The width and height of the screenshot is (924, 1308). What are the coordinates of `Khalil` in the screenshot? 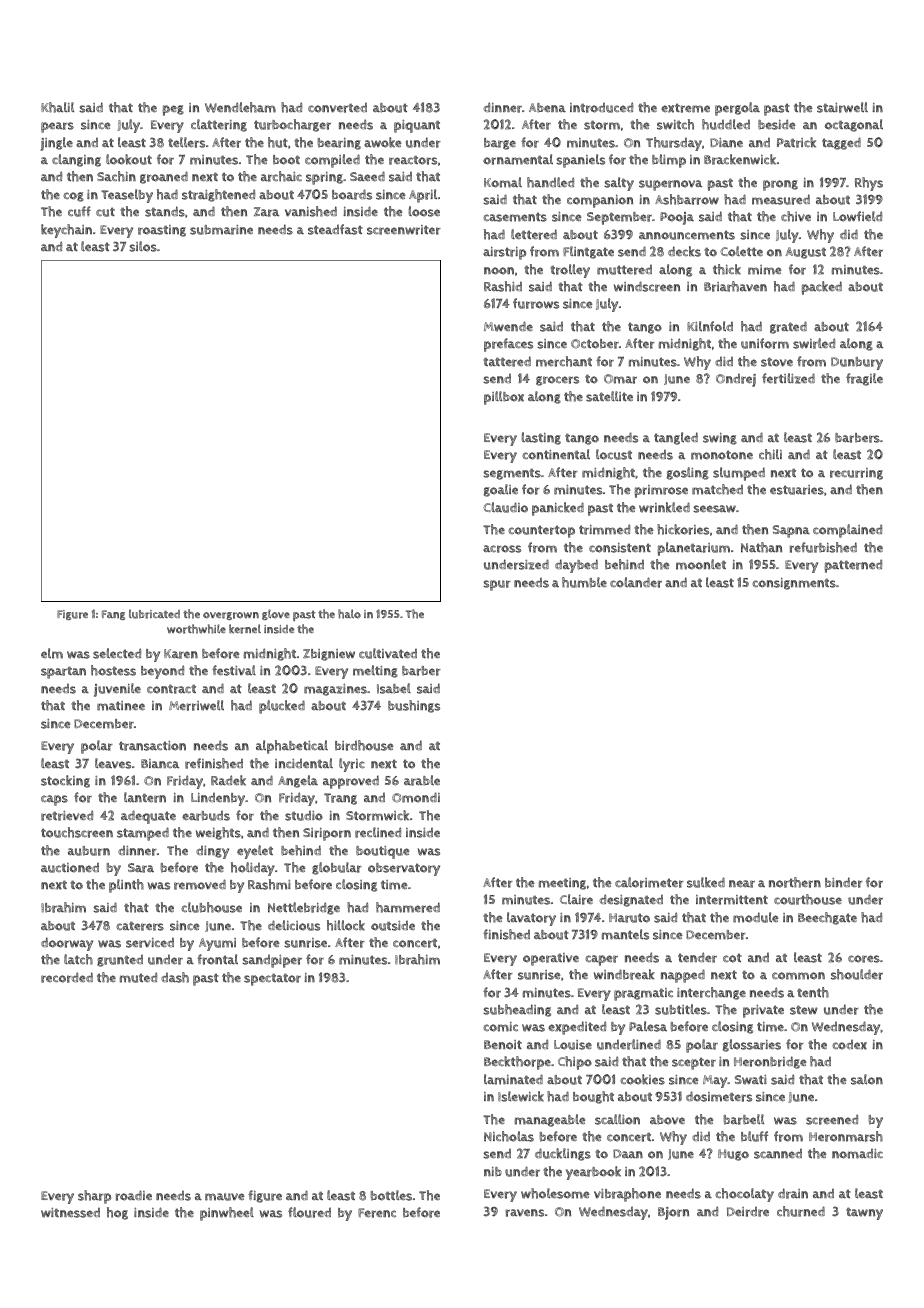 It's located at (57, 107).
